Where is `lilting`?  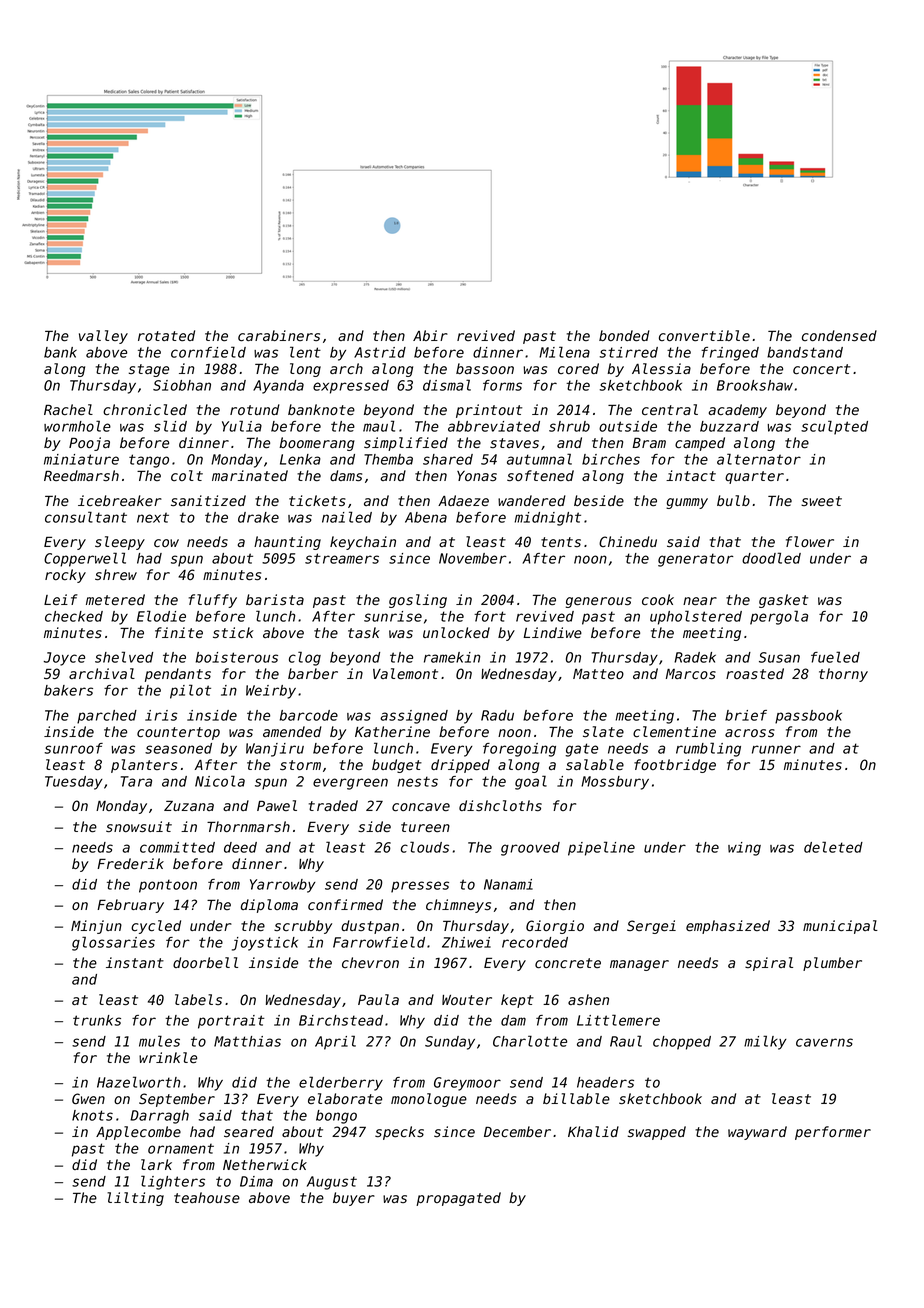
lilting is located at coordinates (135, 1199).
